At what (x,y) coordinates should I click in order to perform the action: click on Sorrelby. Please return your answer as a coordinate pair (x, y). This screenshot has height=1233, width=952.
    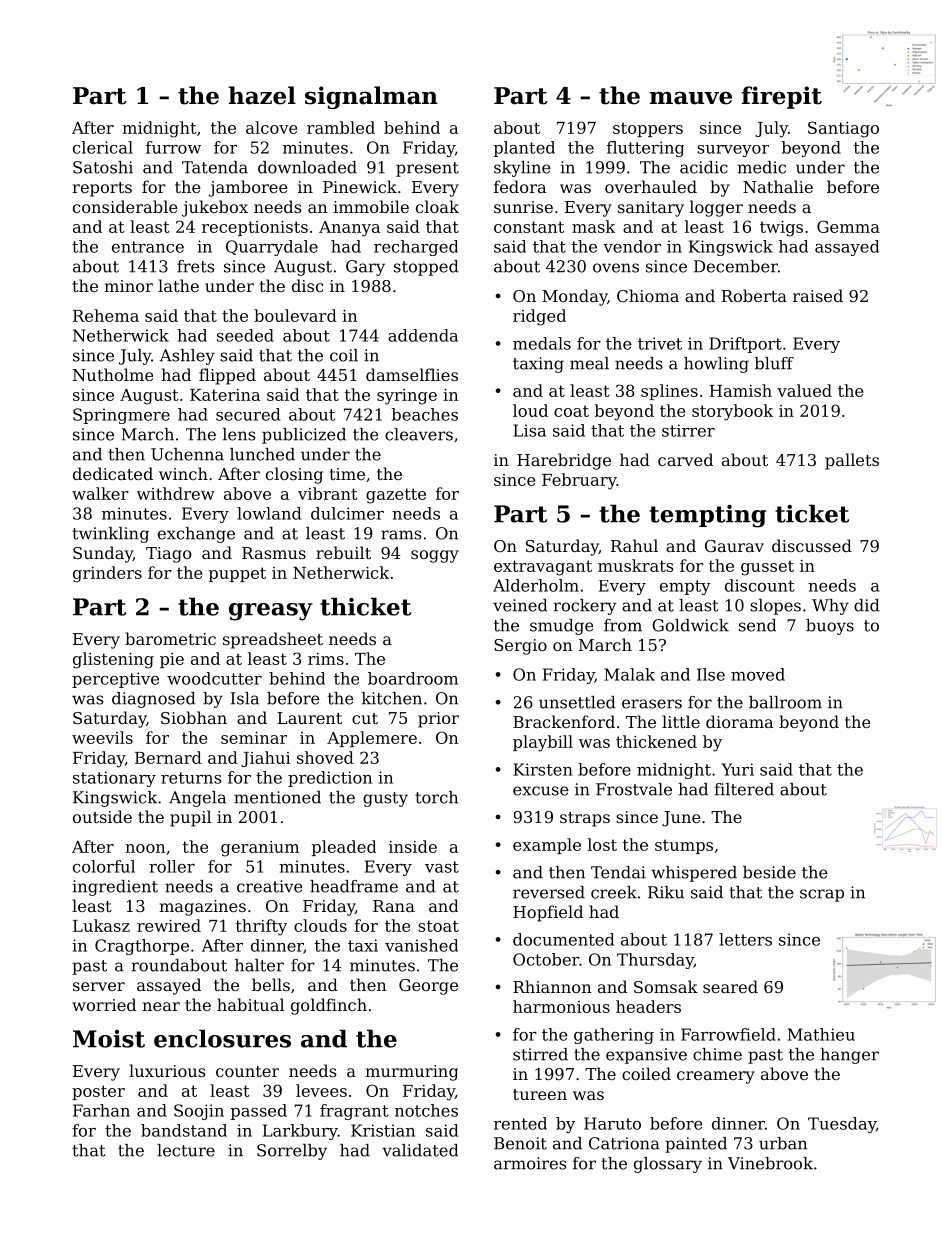
    Looking at the image, I should click on (292, 1152).
